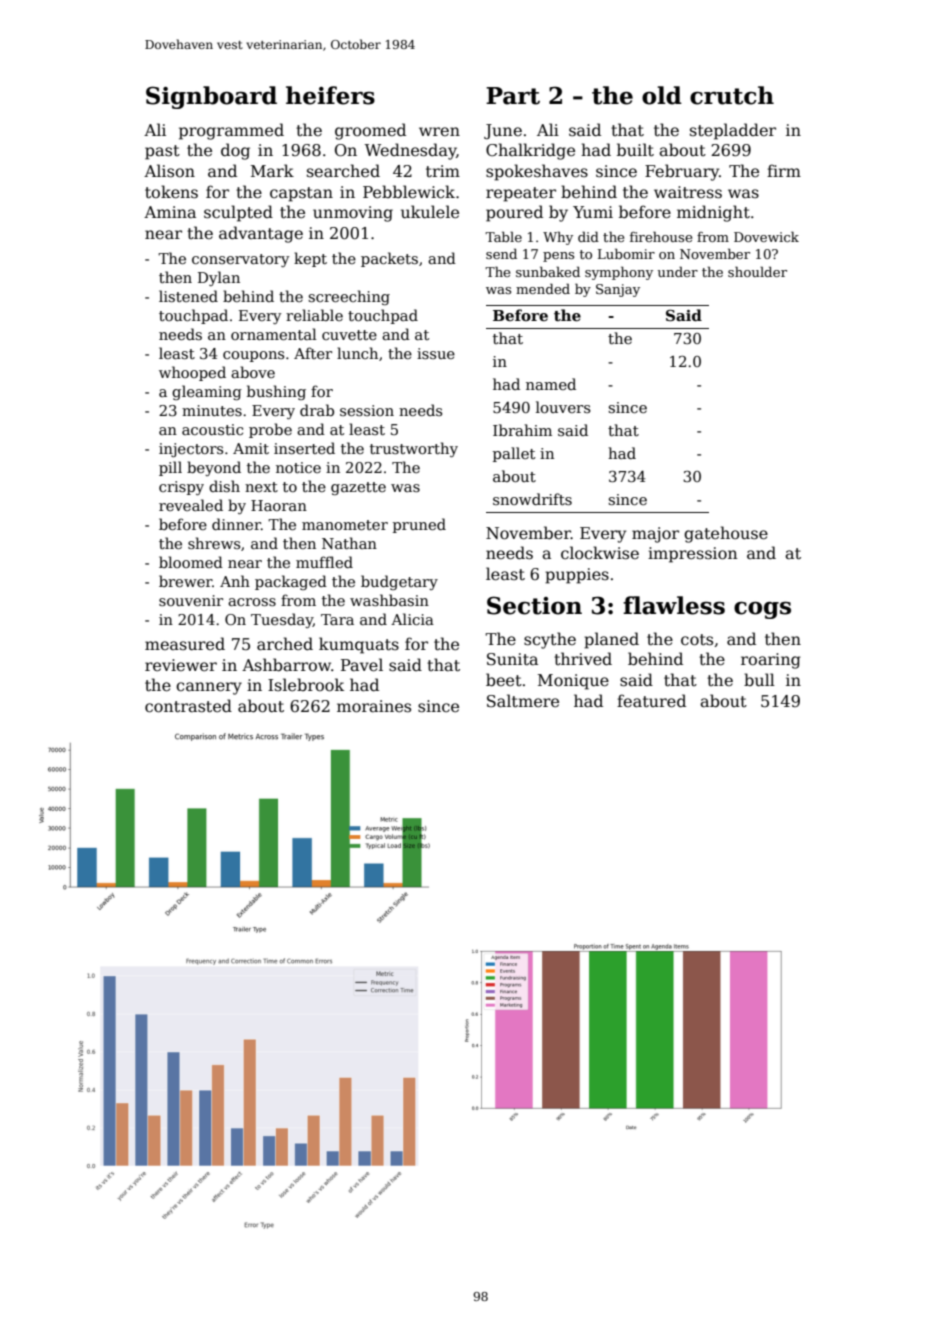  I want to click on impression, so click(693, 555).
